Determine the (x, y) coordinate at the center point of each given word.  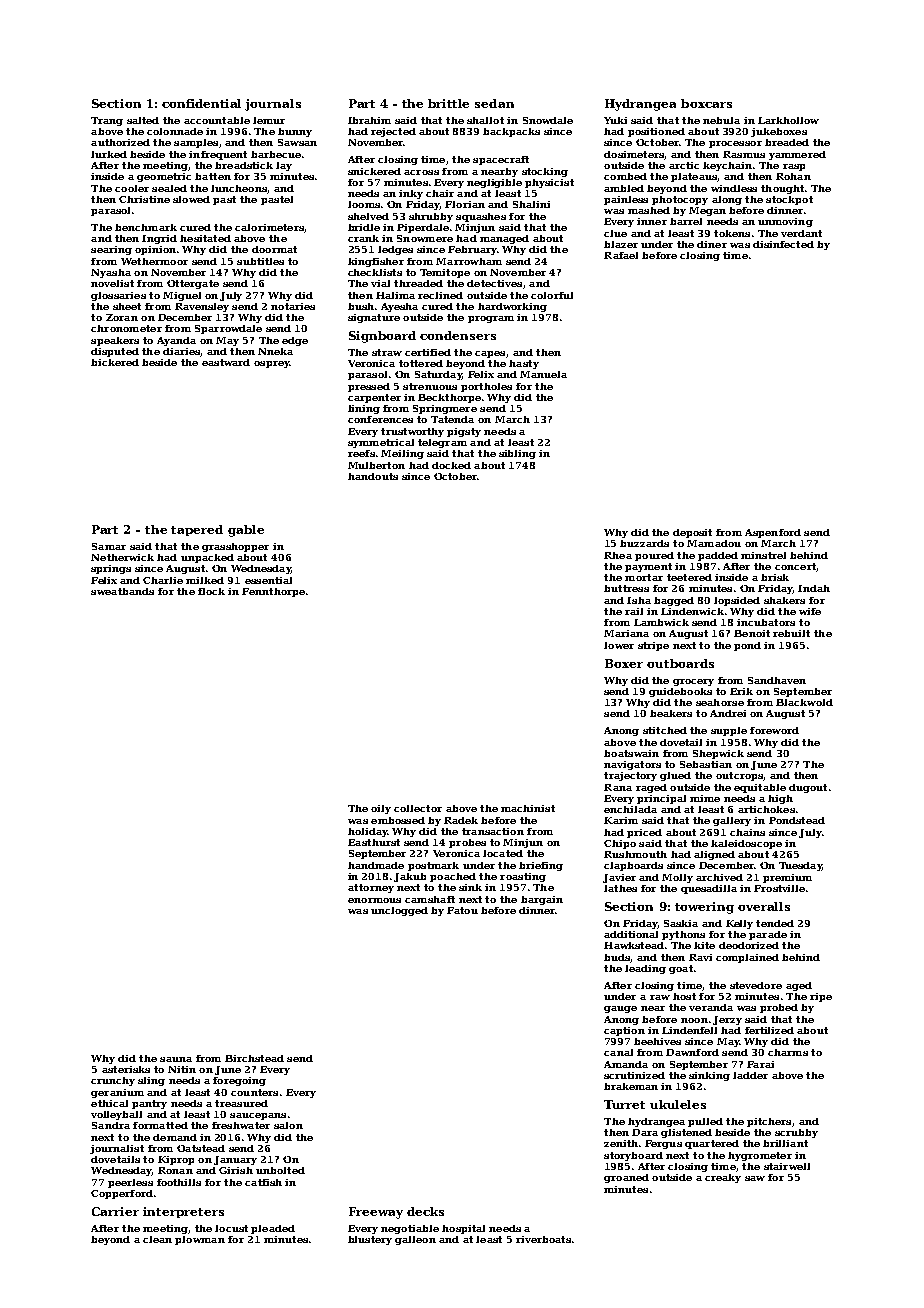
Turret (624, 1104)
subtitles (260, 261)
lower (619, 645)
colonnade (175, 131)
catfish (263, 1182)
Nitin (182, 1069)
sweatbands (122, 591)
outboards (680, 663)
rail (634, 611)
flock (211, 591)
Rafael (621, 255)
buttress (626, 588)
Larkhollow (788, 120)
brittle (448, 103)
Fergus (663, 1144)
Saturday (438, 375)
